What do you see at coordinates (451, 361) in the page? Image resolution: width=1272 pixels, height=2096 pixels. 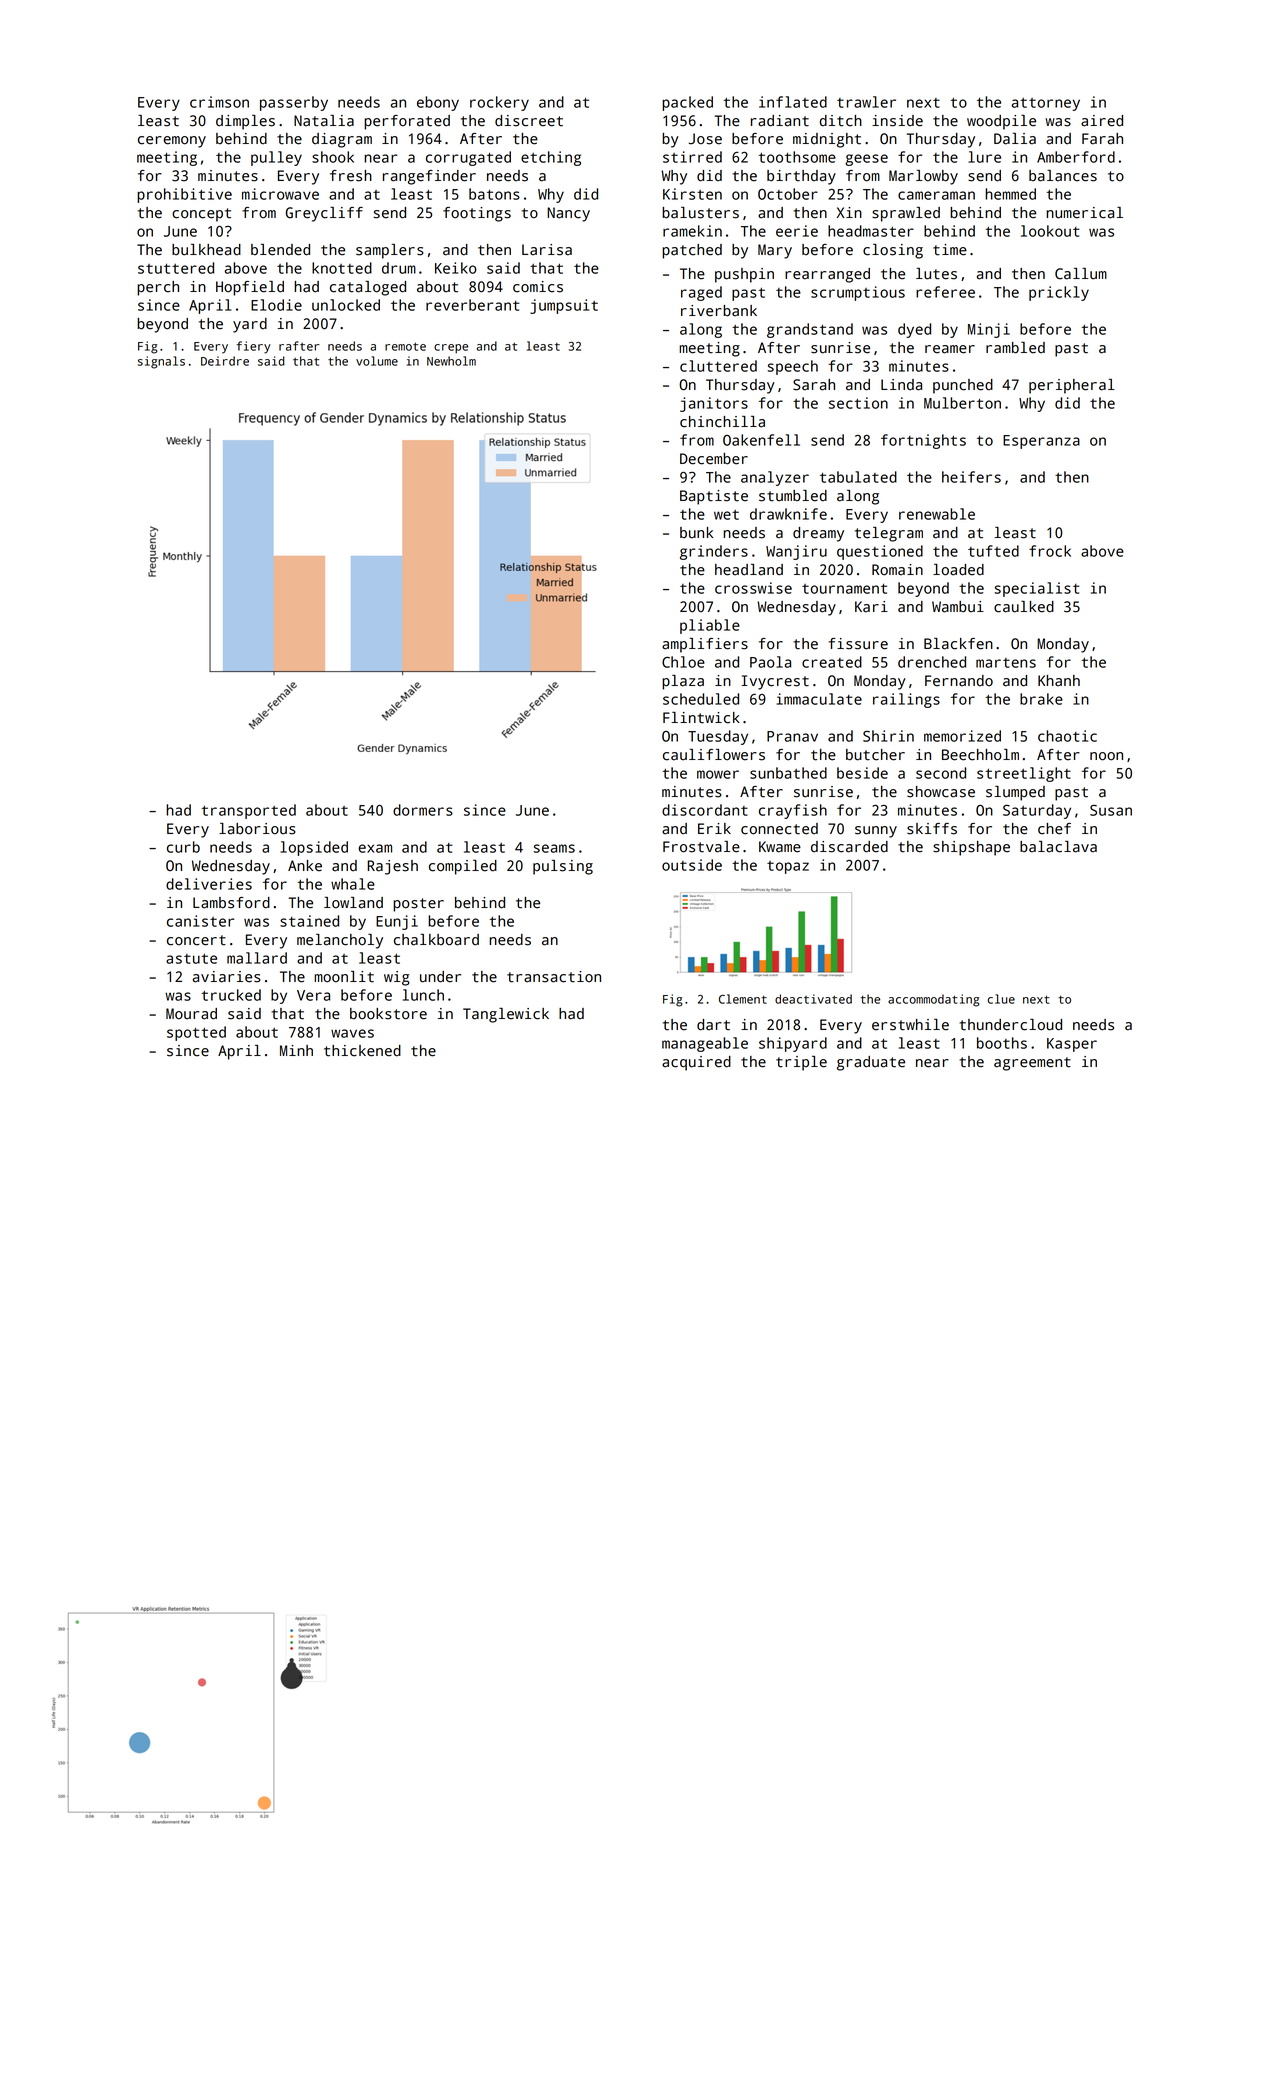 I see `Newholm` at bounding box center [451, 361].
